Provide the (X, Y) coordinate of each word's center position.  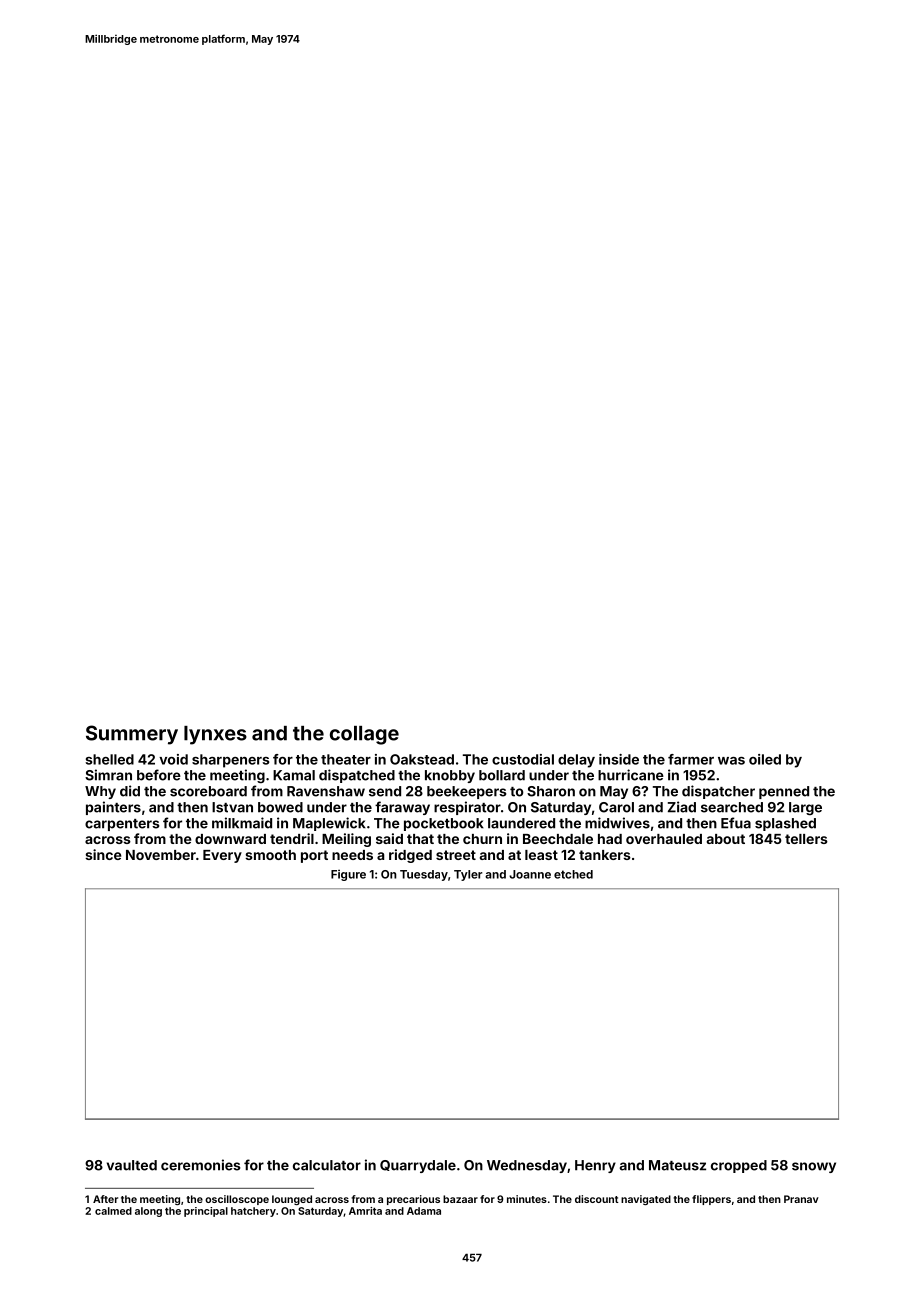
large (805, 808)
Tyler (468, 875)
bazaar (460, 1199)
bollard (502, 775)
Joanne (530, 874)
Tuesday (424, 875)
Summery (132, 735)
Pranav (801, 1199)
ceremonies (200, 1165)
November (161, 855)
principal (206, 1212)
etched (573, 874)
